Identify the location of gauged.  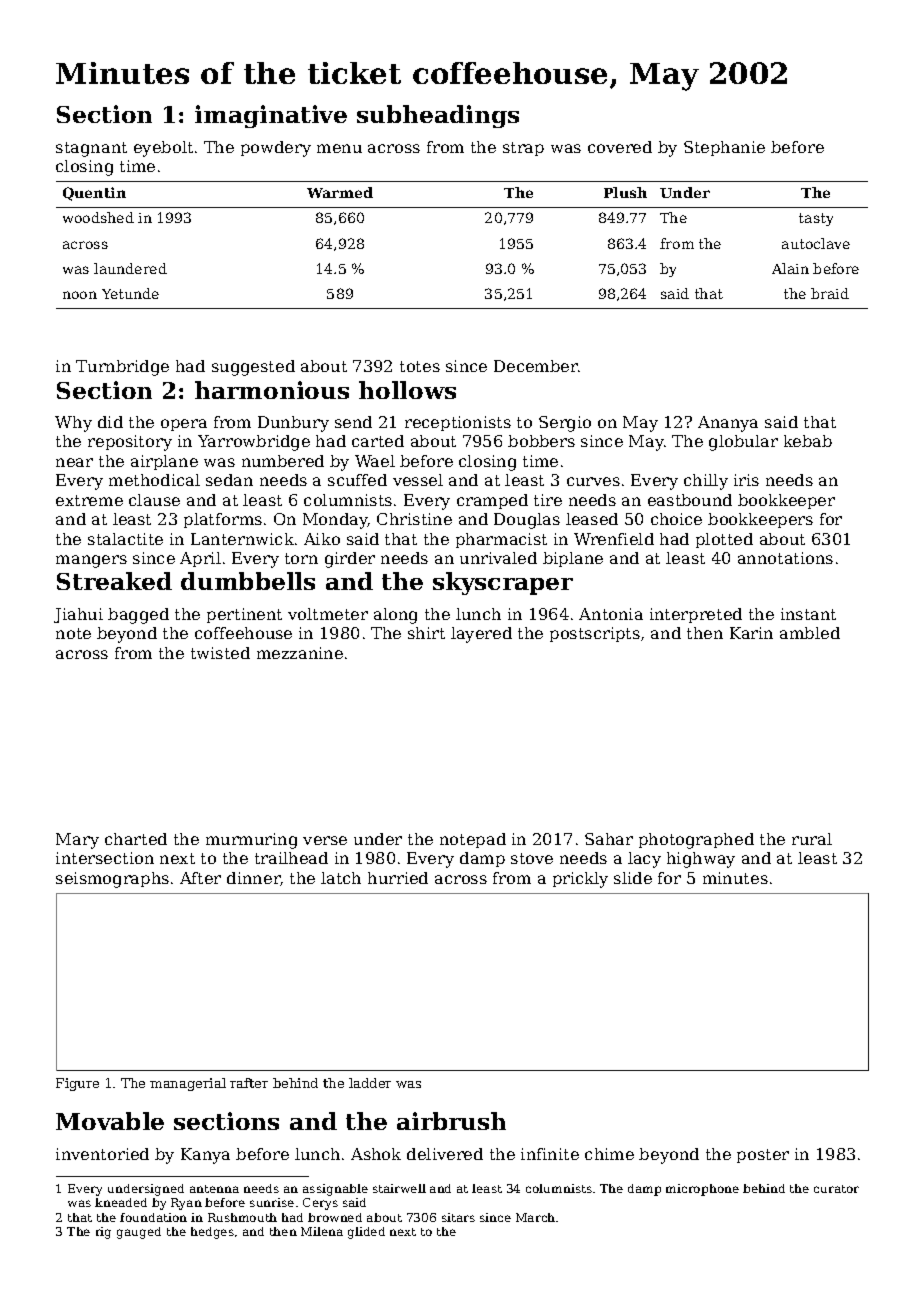
(139, 1233).
